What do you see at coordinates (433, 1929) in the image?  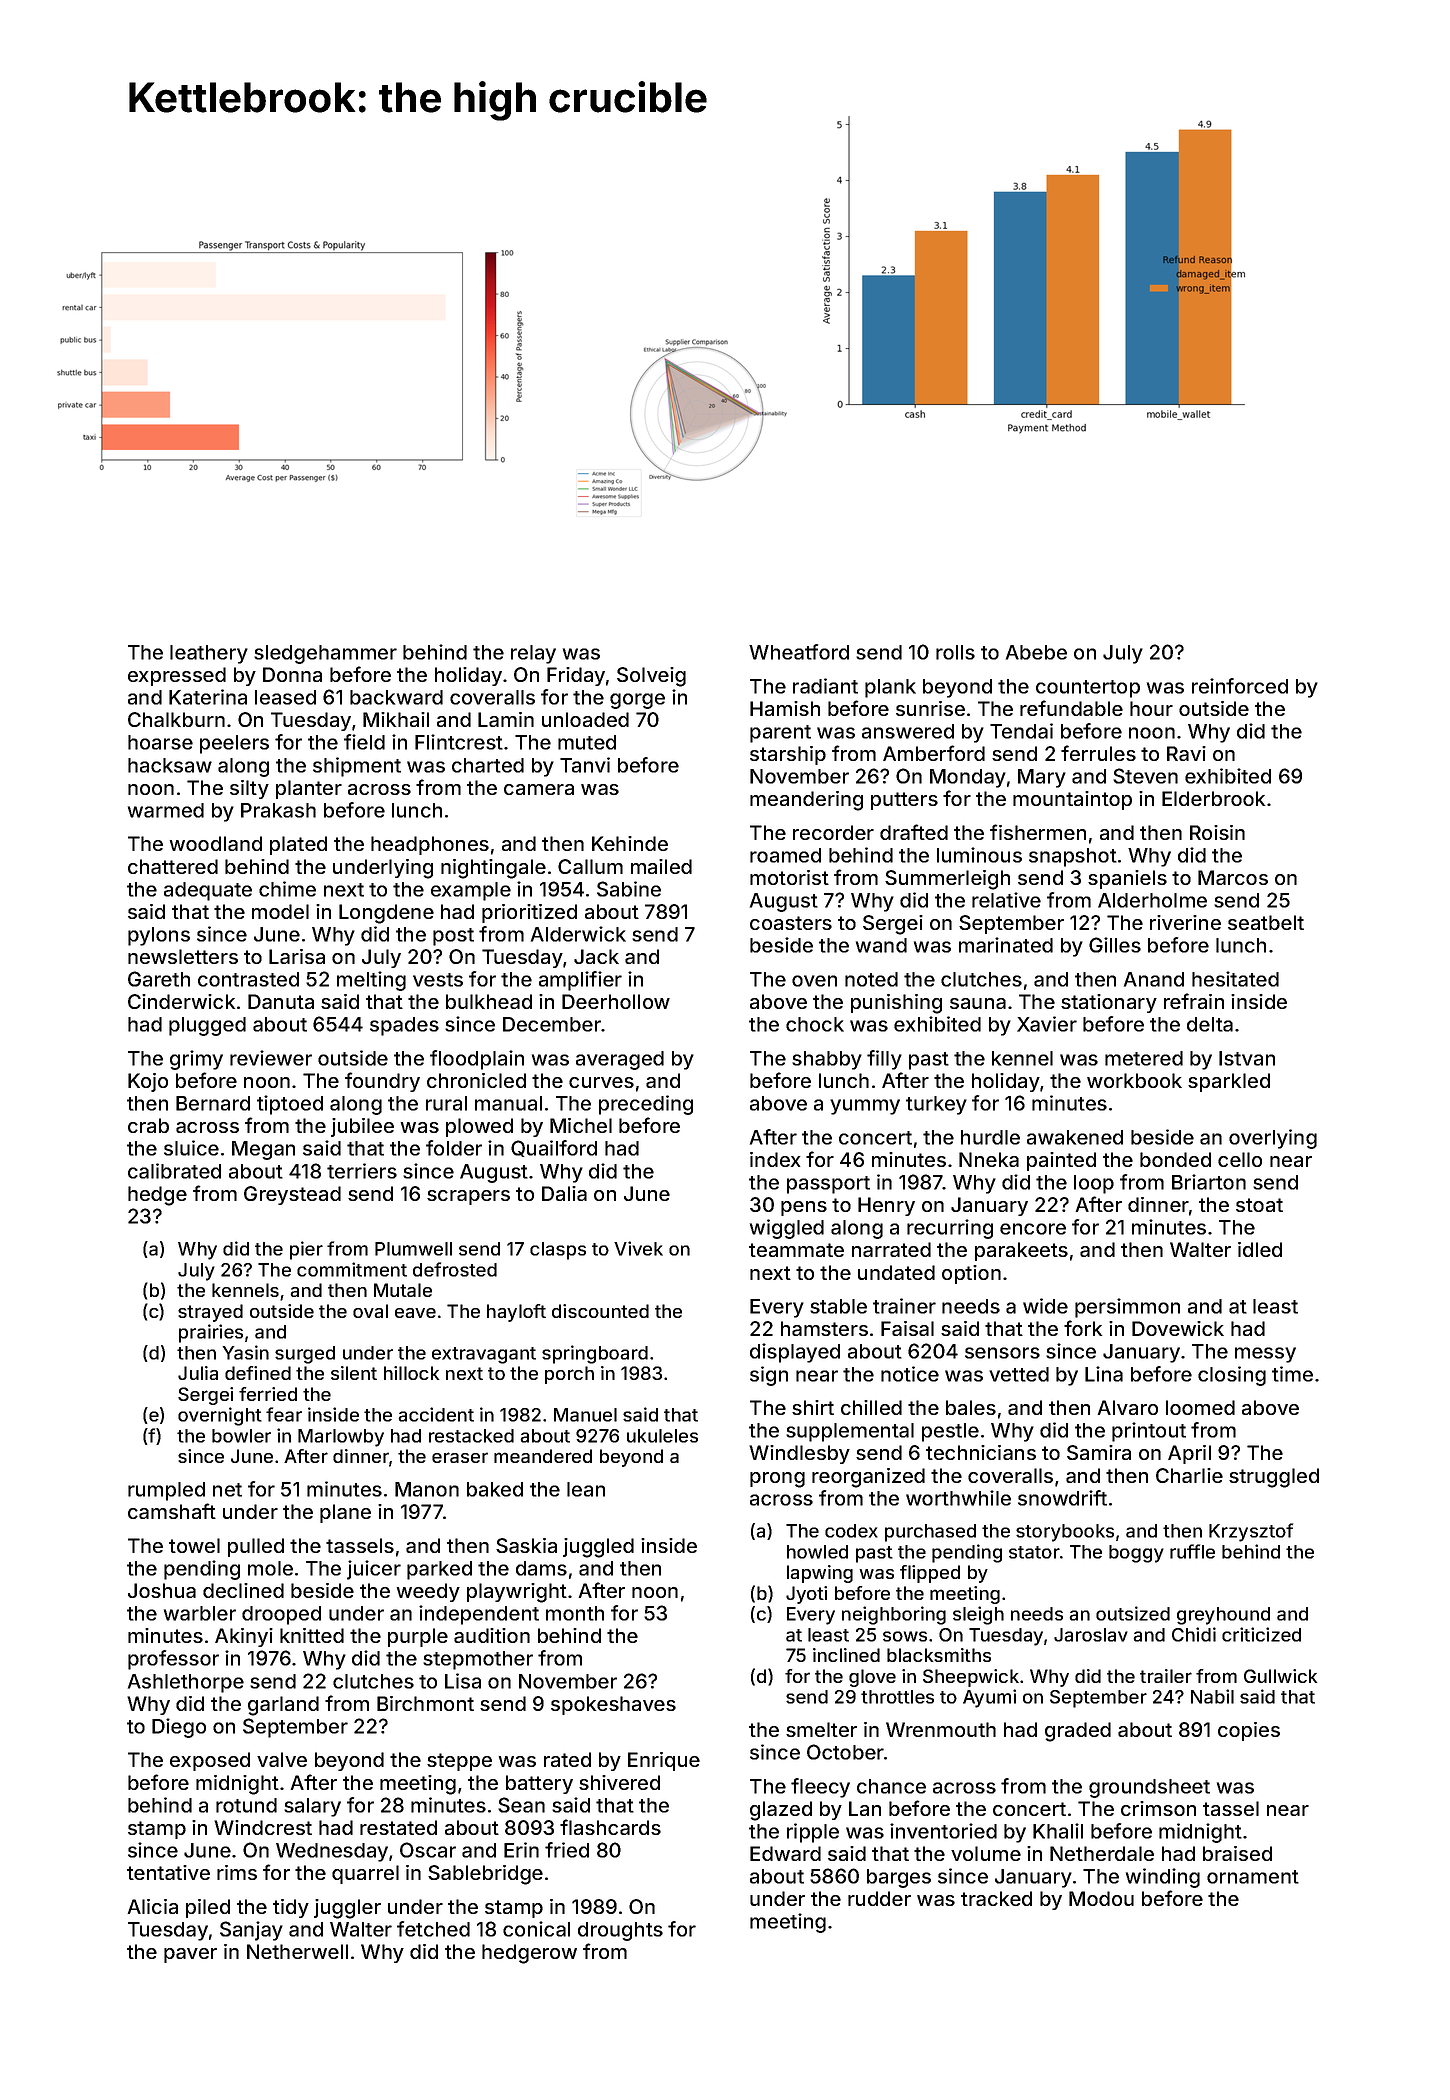 I see `fetched` at bounding box center [433, 1929].
